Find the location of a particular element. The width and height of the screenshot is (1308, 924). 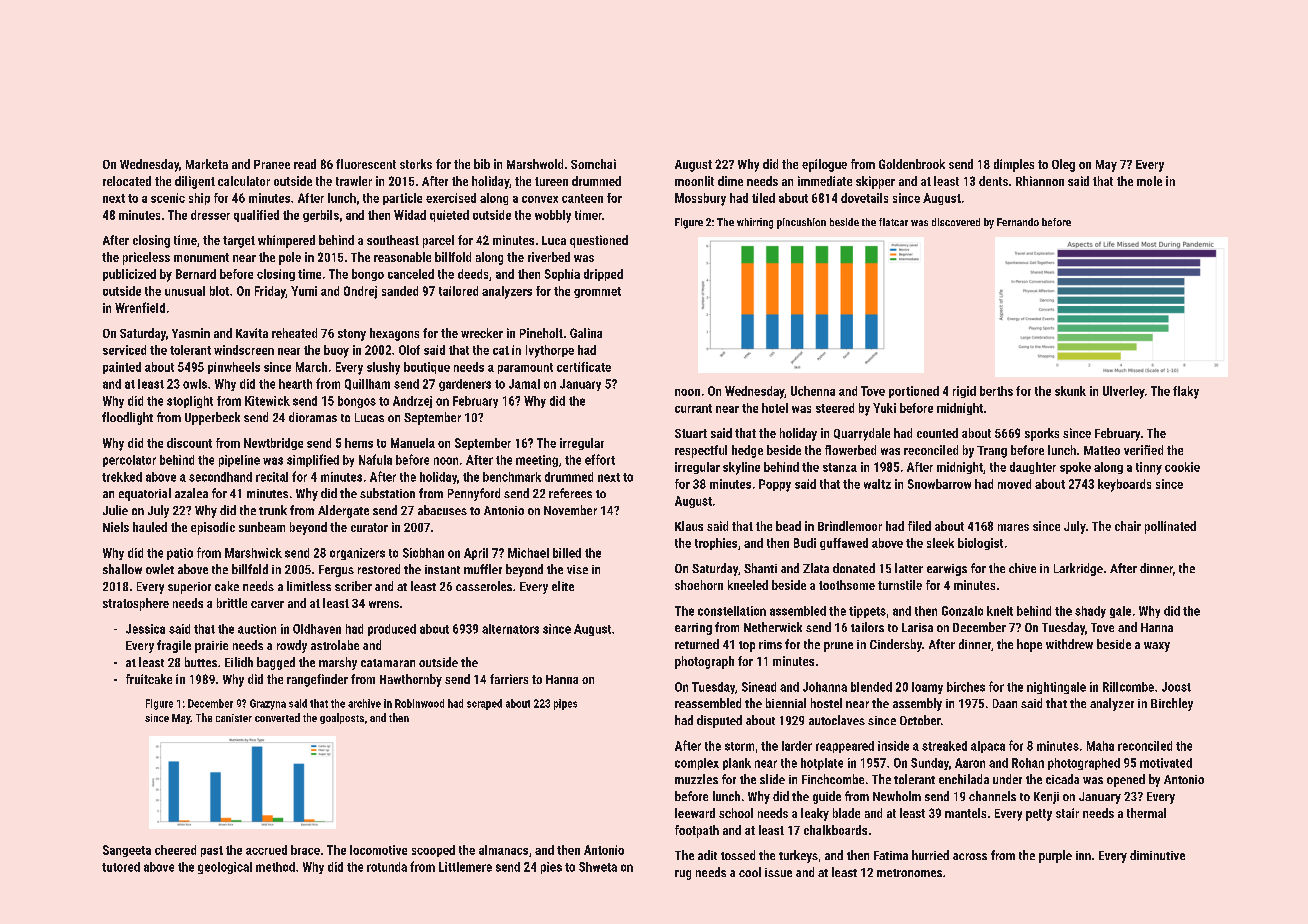

diminutive is located at coordinates (1157, 855).
